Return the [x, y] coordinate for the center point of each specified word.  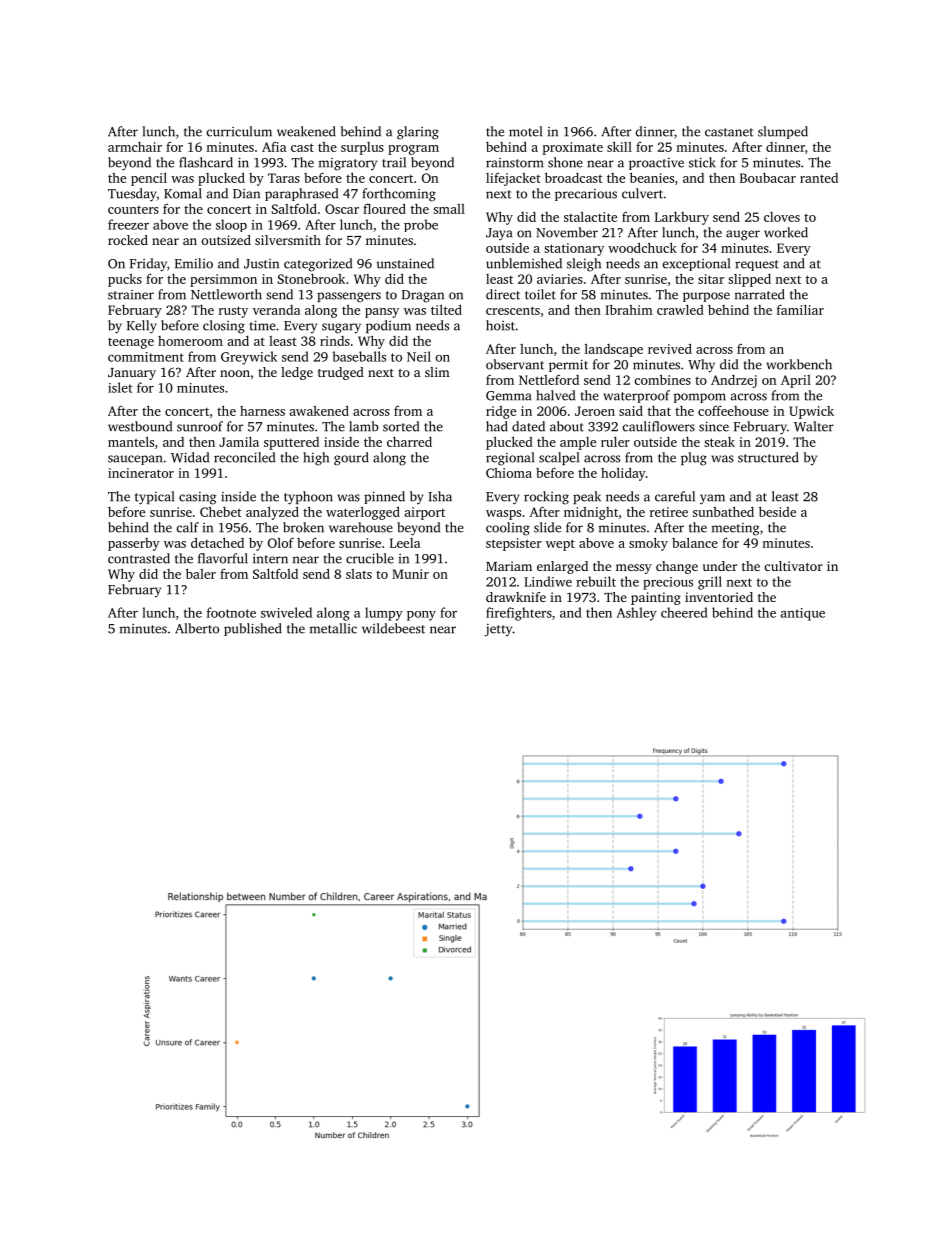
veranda [276, 310]
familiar [800, 309]
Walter [814, 426]
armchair [135, 147]
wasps [503, 515]
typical [154, 498]
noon [235, 373]
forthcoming [399, 195]
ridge [501, 412]
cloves [782, 217]
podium [388, 326]
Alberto [197, 628]
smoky [648, 544]
